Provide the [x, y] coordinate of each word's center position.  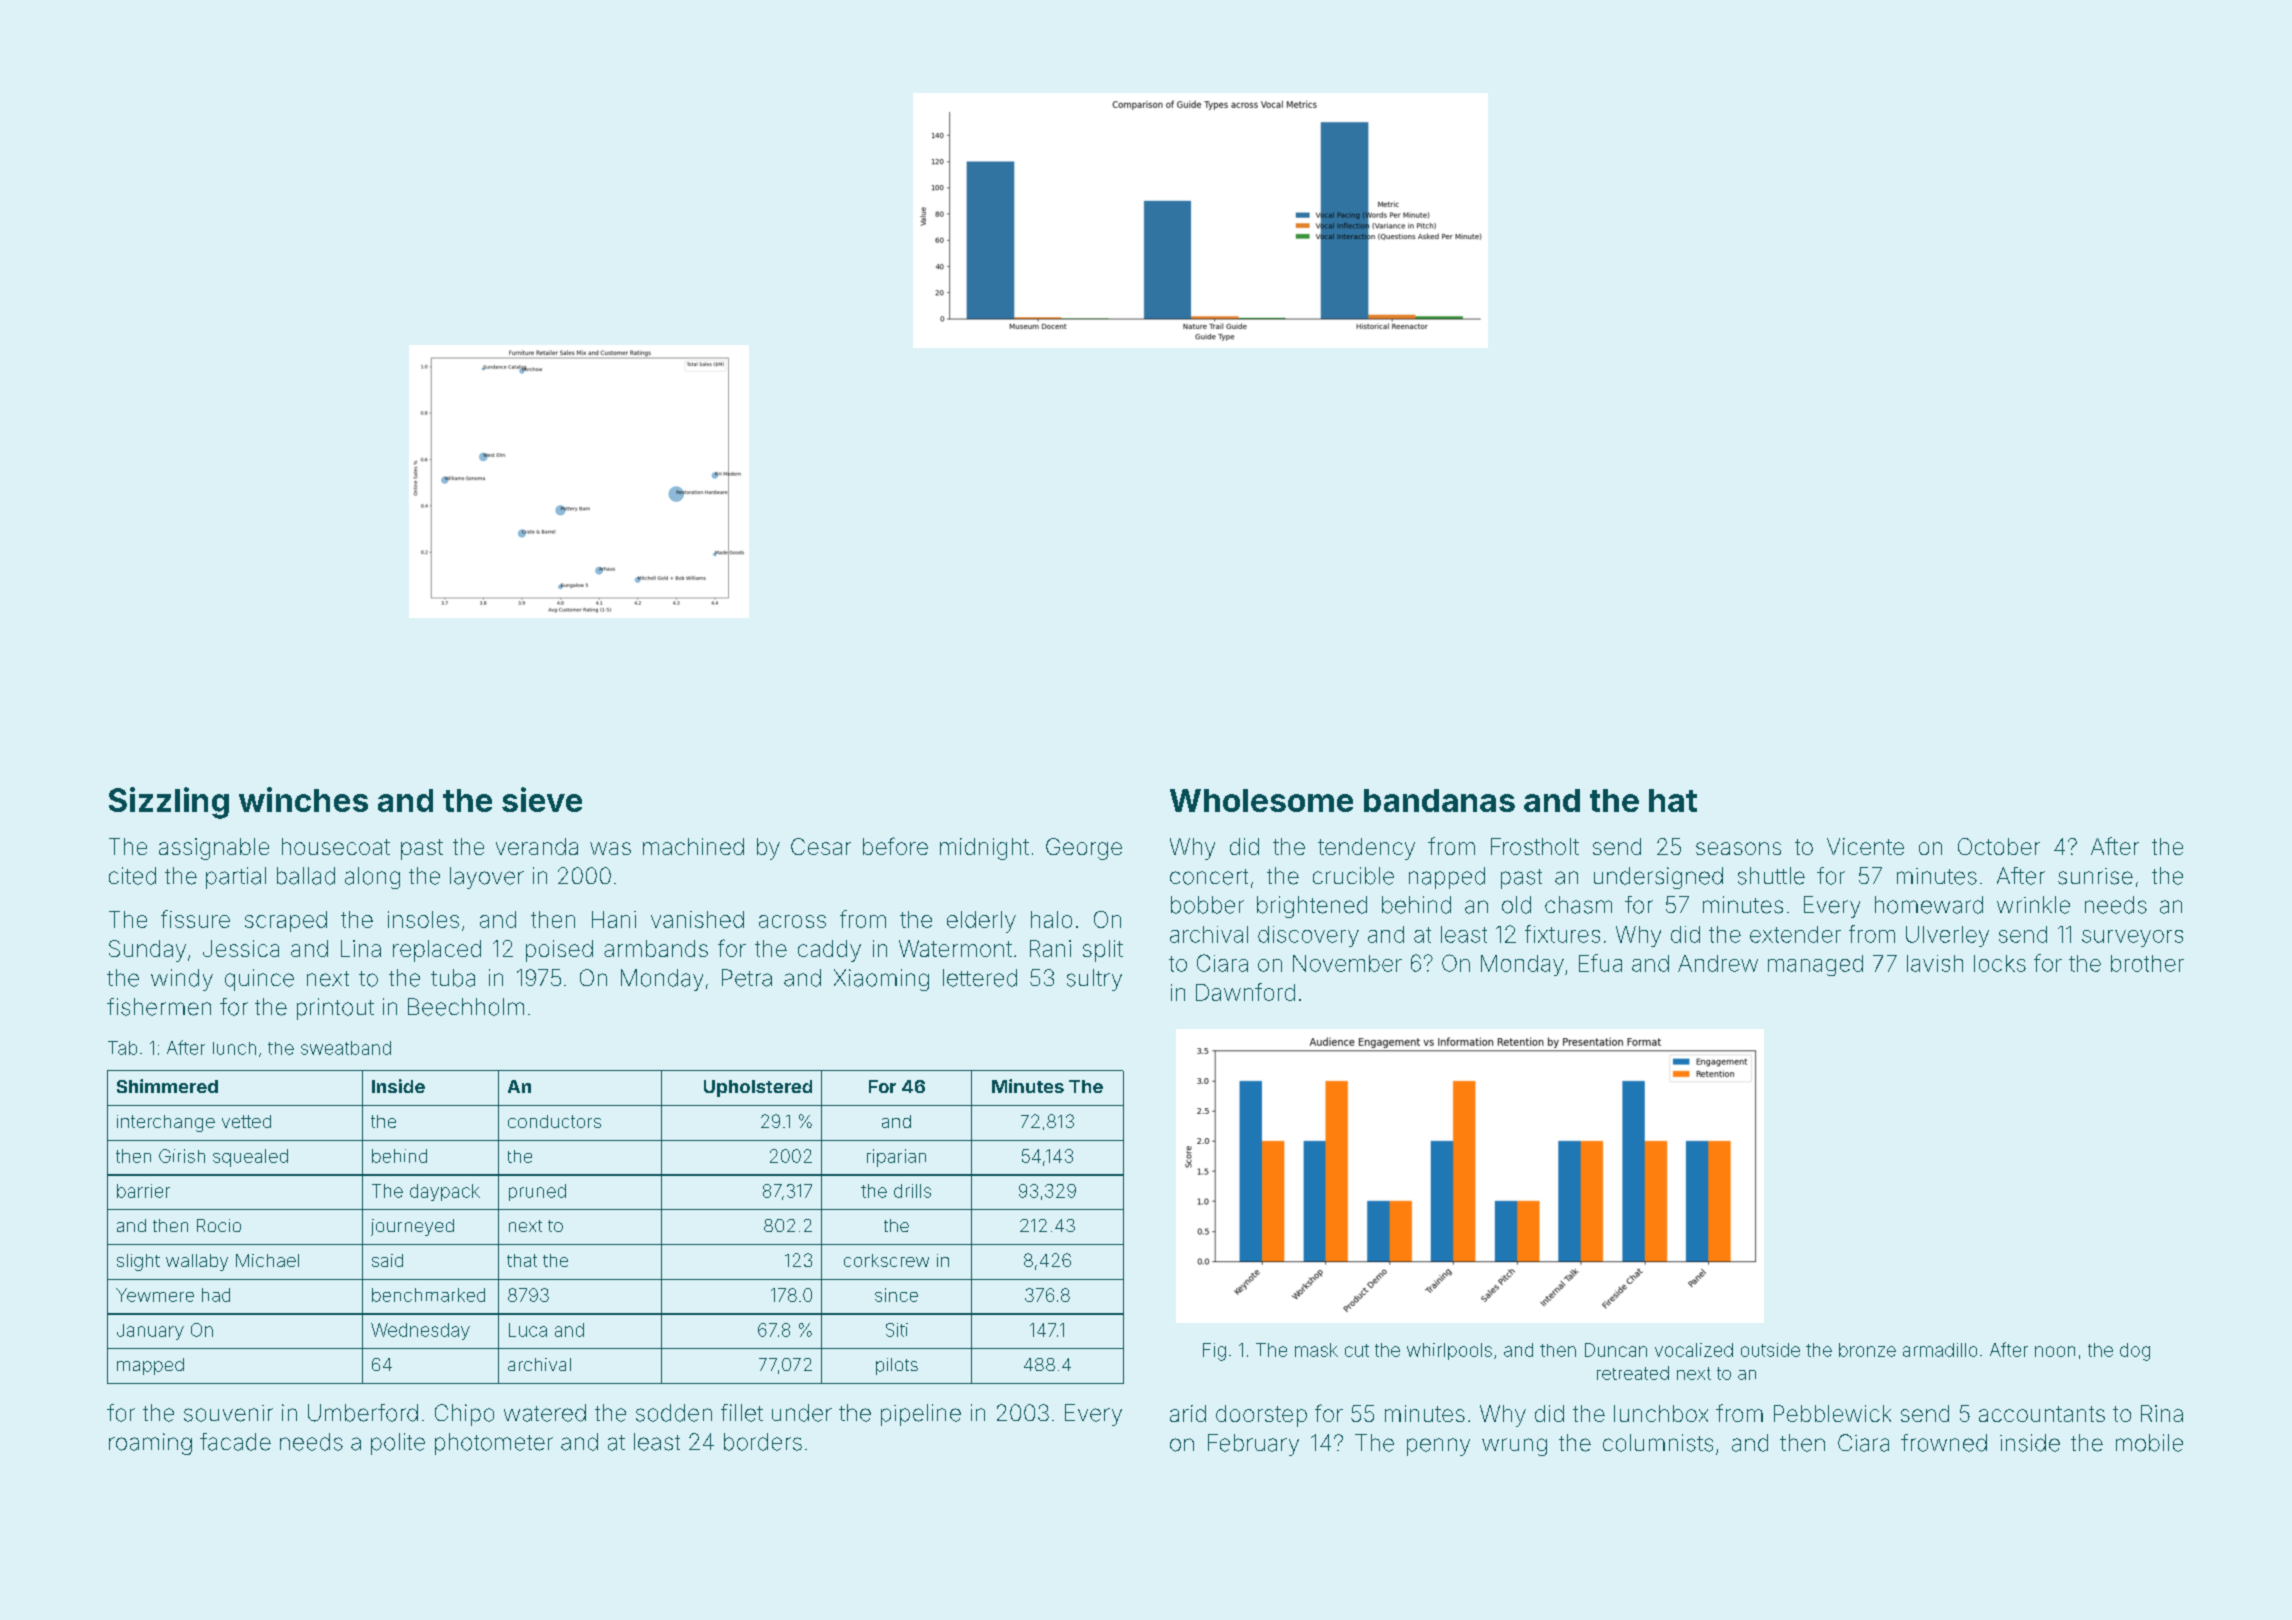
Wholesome [1261, 800]
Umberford [363, 1413]
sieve [542, 799]
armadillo [1940, 1350]
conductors [554, 1121]
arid [1188, 1413]
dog [2135, 1352]
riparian [896, 1158]
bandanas [1439, 800]
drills [912, 1191]
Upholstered [758, 1088]
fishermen [159, 1007]
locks [2000, 963]
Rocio [219, 1225]
